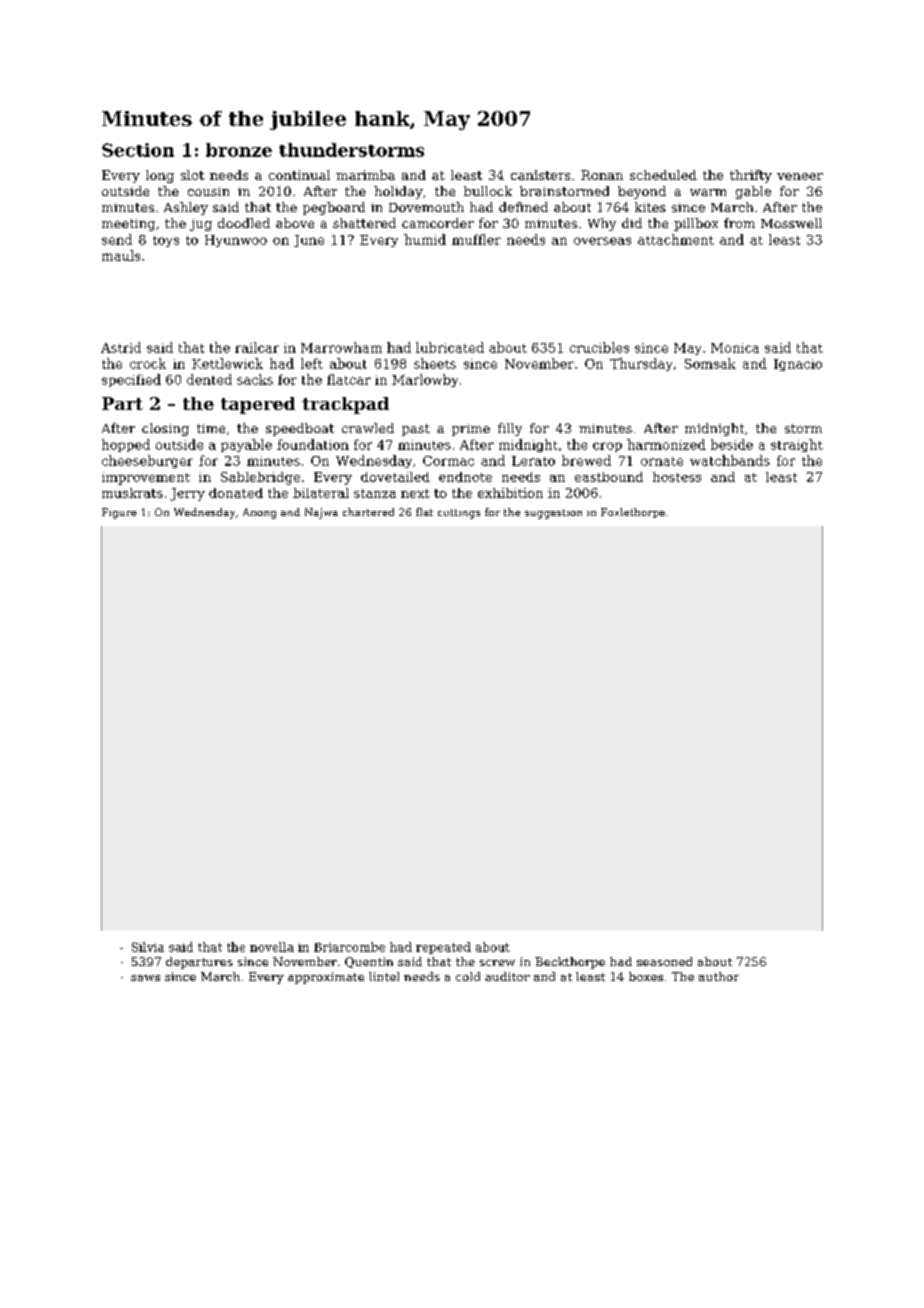  I want to click on bronze, so click(239, 150).
